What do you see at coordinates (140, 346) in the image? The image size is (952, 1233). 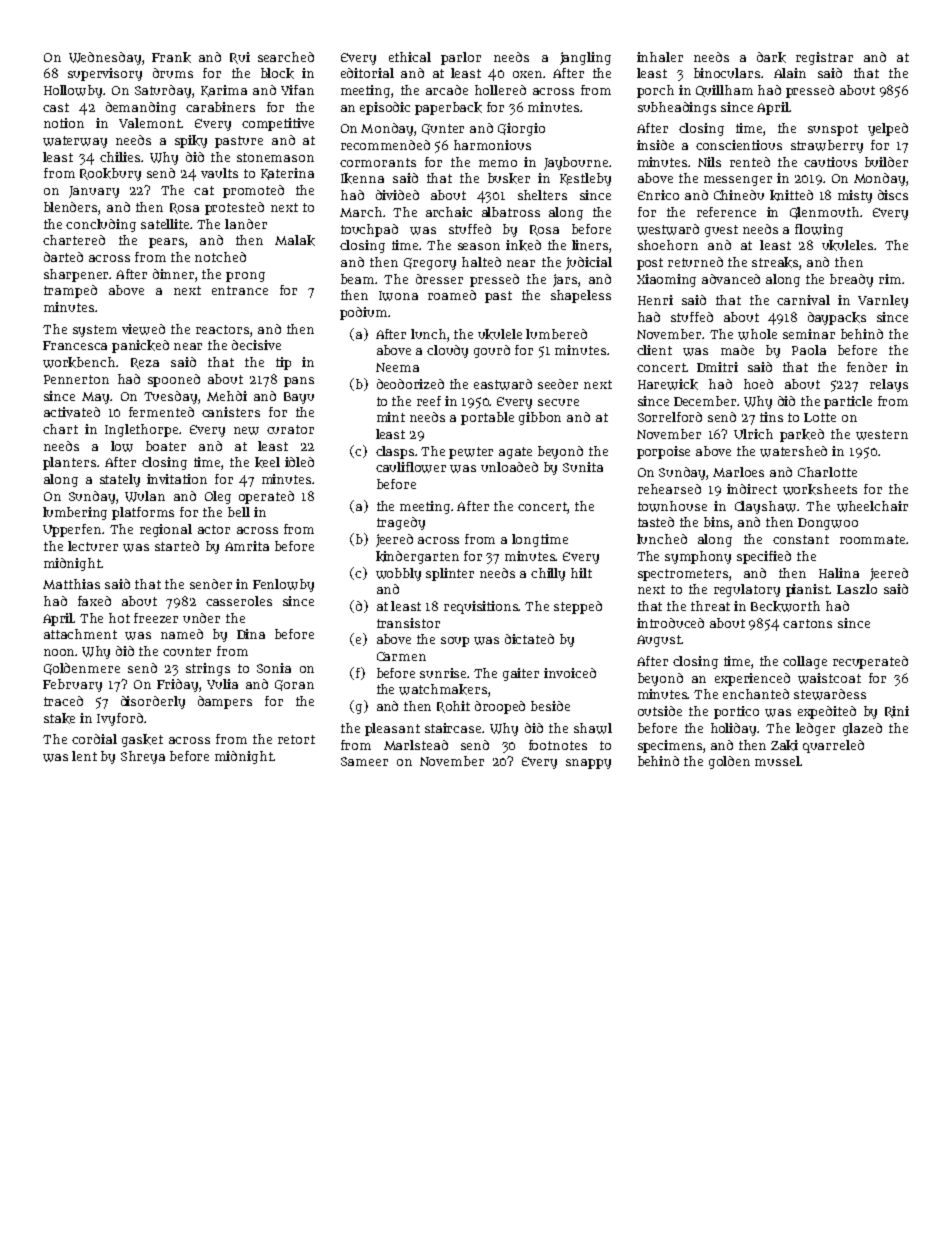 I see `panicked` at bounding box center [140, 346].
